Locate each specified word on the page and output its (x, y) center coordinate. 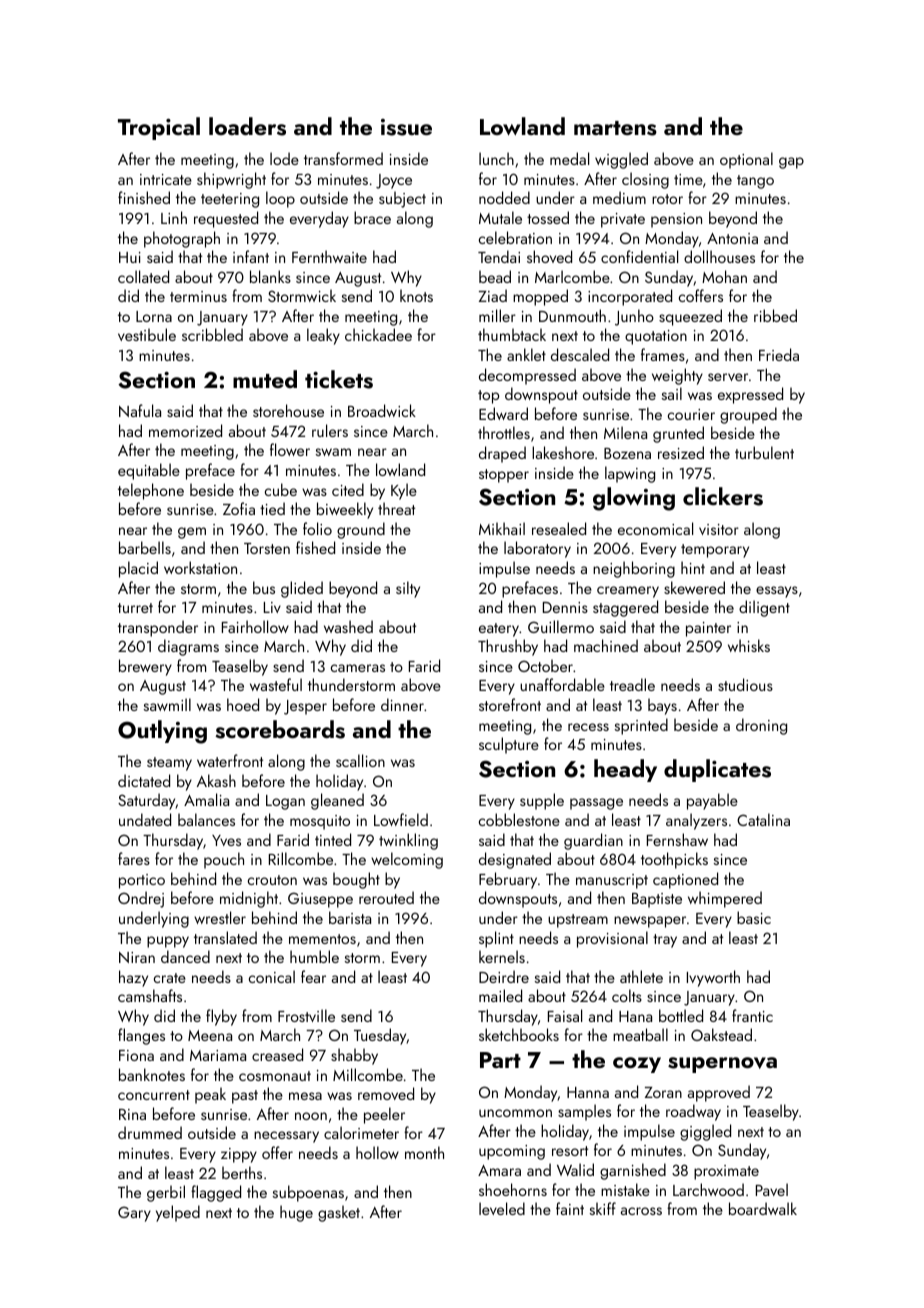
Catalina (763, 819)
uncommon (515, 1113)
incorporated (630, 297)
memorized (185, 430)
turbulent (764, 452)
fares (134, 858)
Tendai (499, 256)
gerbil (166, 1193)
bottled (681, 1015)
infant (251, 256)
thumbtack (512, 334)
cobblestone (519, 819)
